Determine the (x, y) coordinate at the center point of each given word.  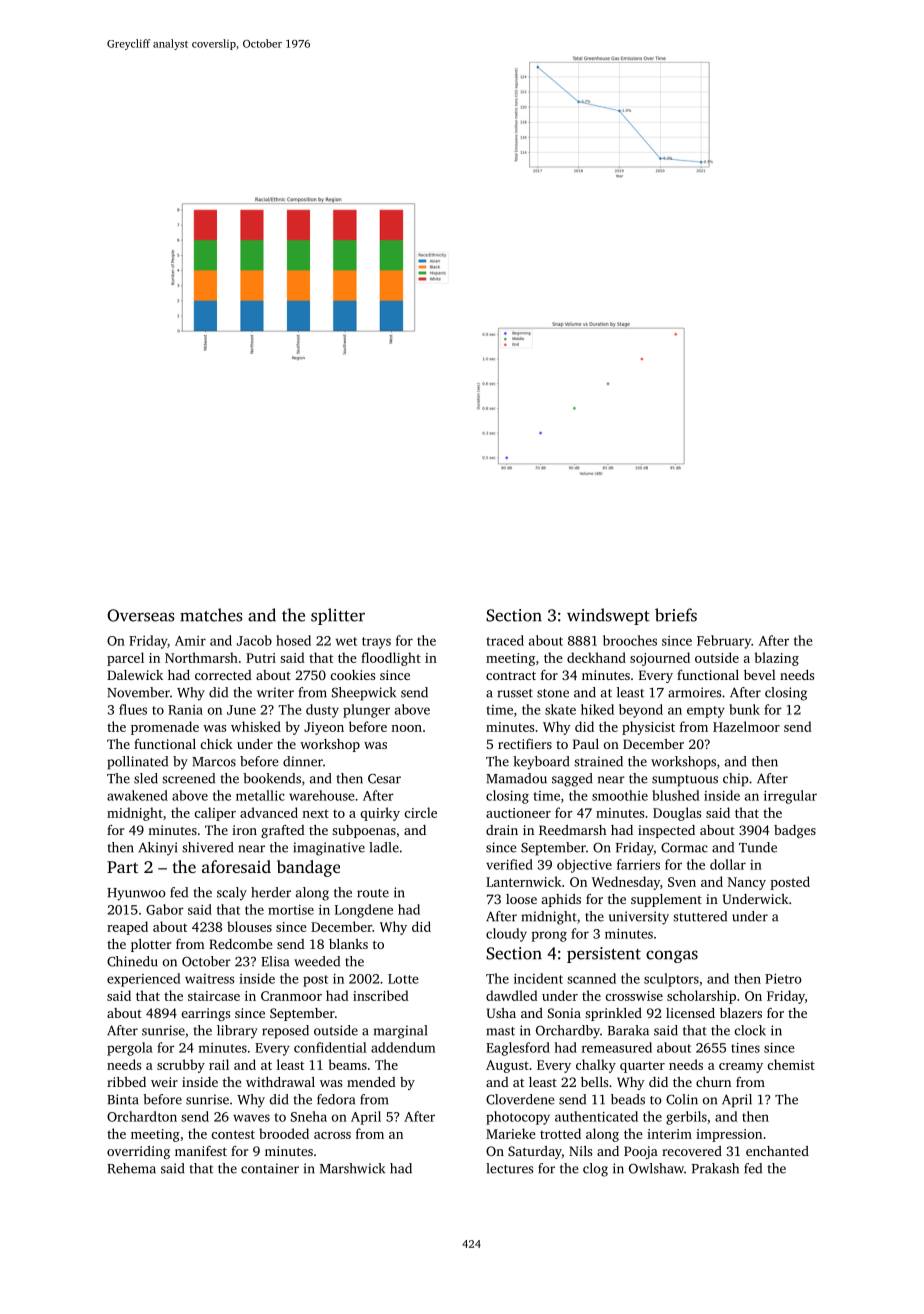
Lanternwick (524, 881)
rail (219, 1064)
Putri (261, 658)
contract (511, 676)
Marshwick (352, 1168)
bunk (744, 709)
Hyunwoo (136, 894)
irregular (790, 797)
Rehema (131, 1168)
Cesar (384, 779)
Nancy (747, 883)
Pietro (783, 979)
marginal (400, 1032)
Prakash (715, 1168)
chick (216, 744)
